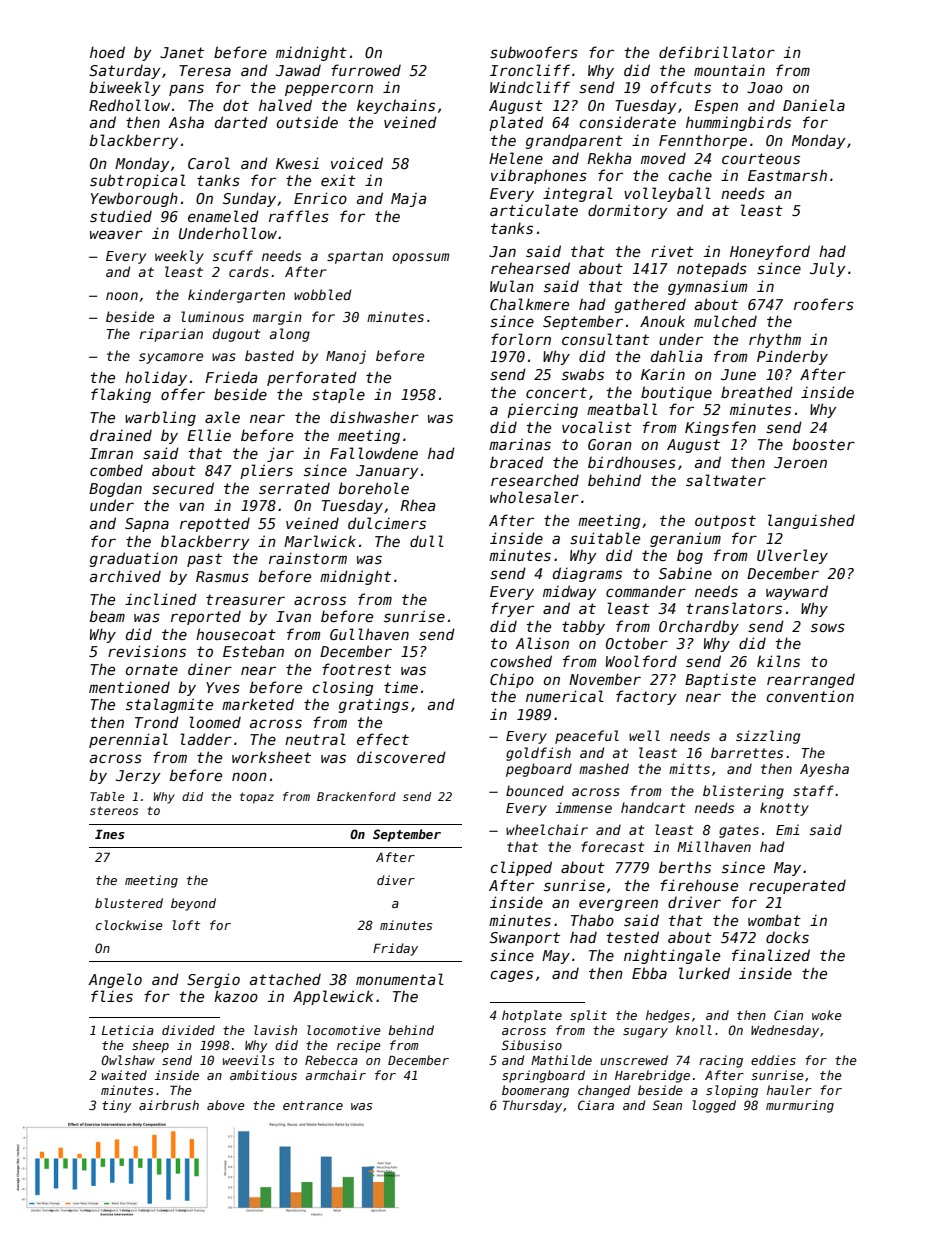 This image has height=1233, width=952. I want to click on knotty, so click(784, 809).
